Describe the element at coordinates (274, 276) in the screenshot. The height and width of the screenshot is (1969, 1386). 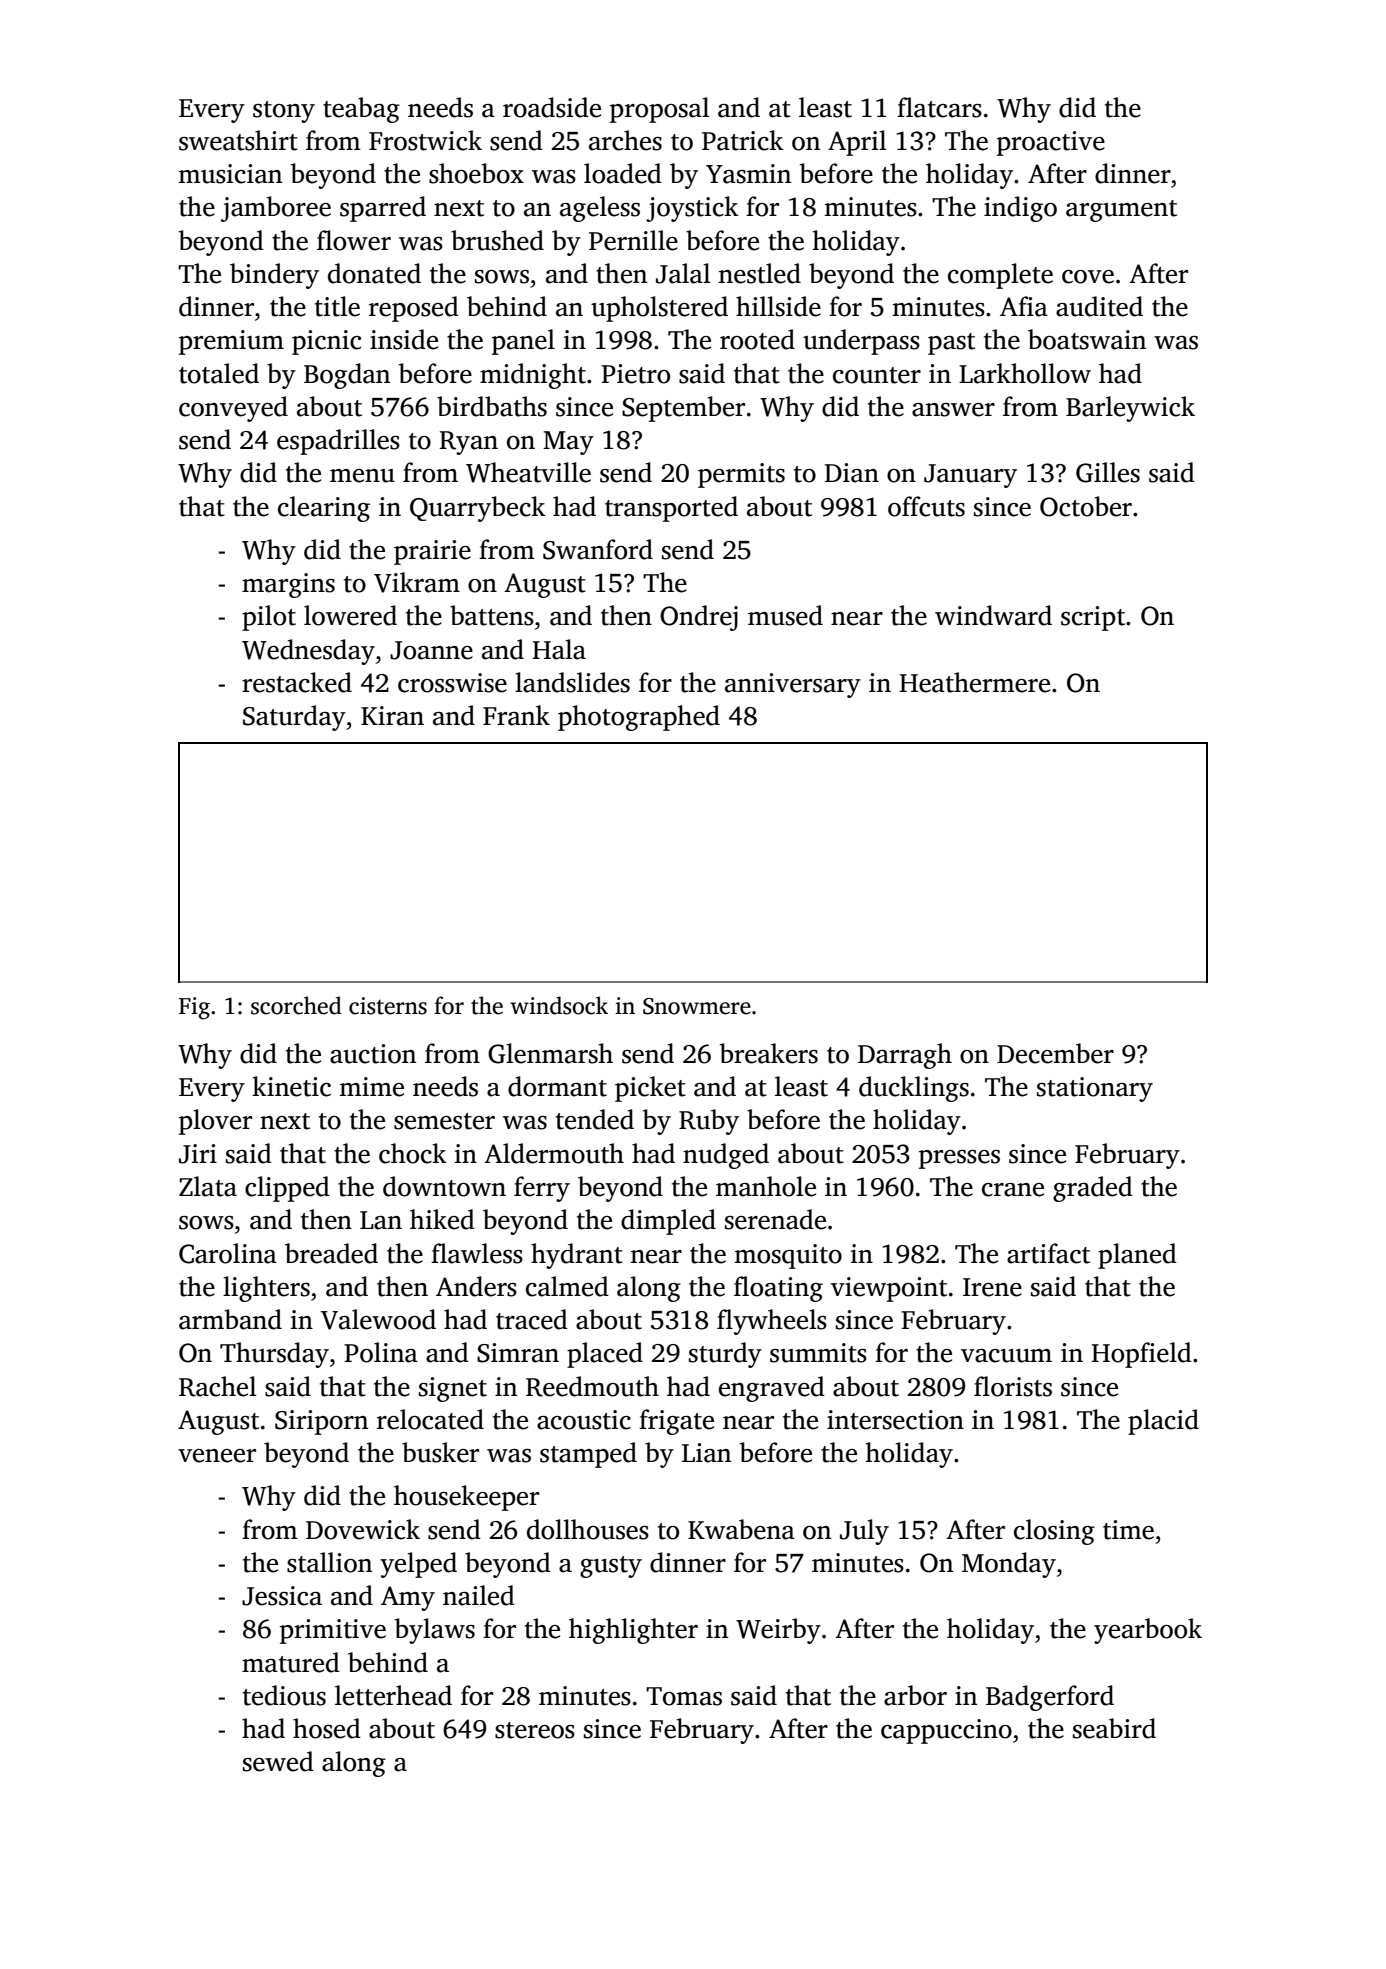
I see `bindery` at that location.
